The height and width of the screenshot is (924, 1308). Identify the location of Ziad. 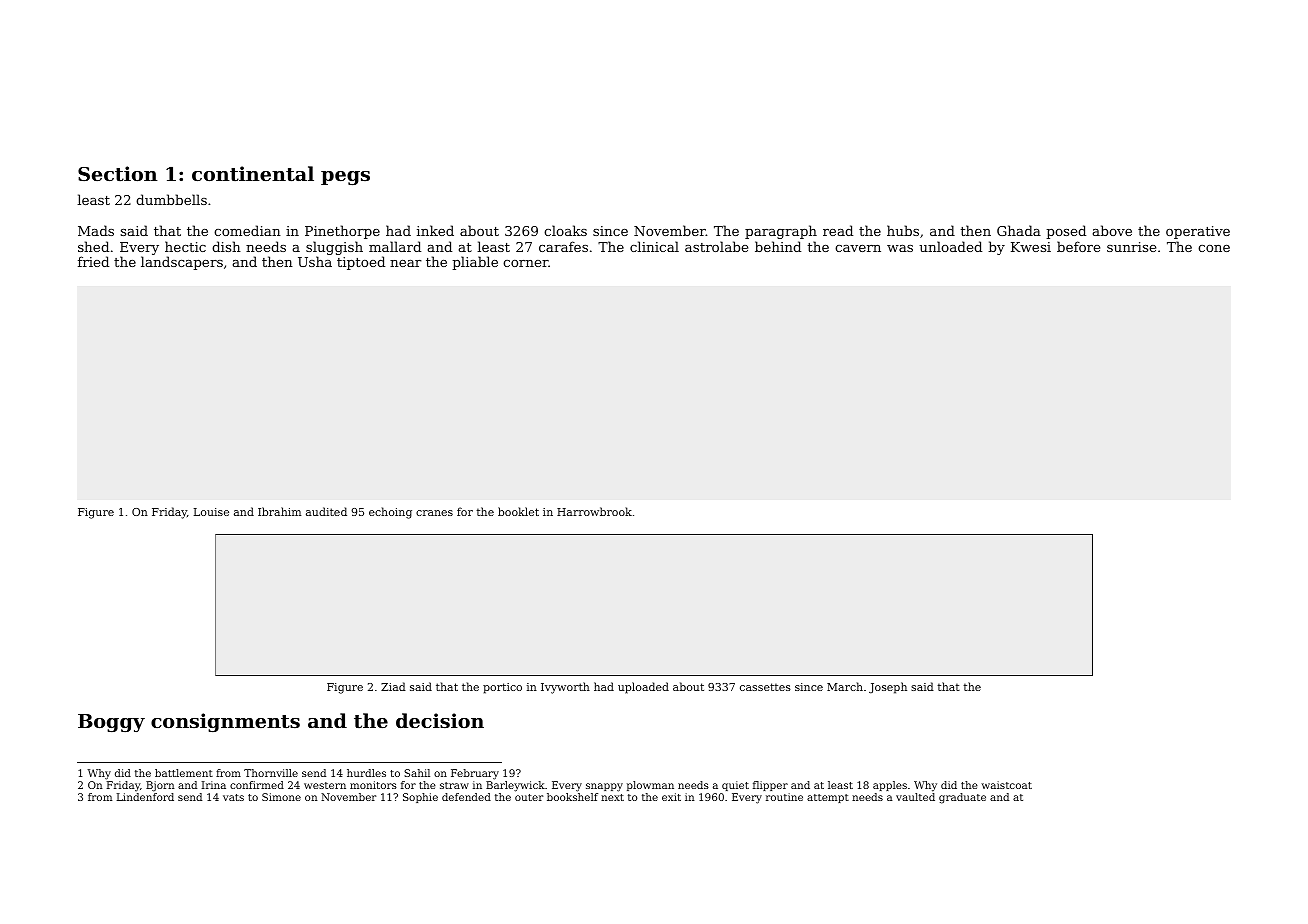
(393, 686).
